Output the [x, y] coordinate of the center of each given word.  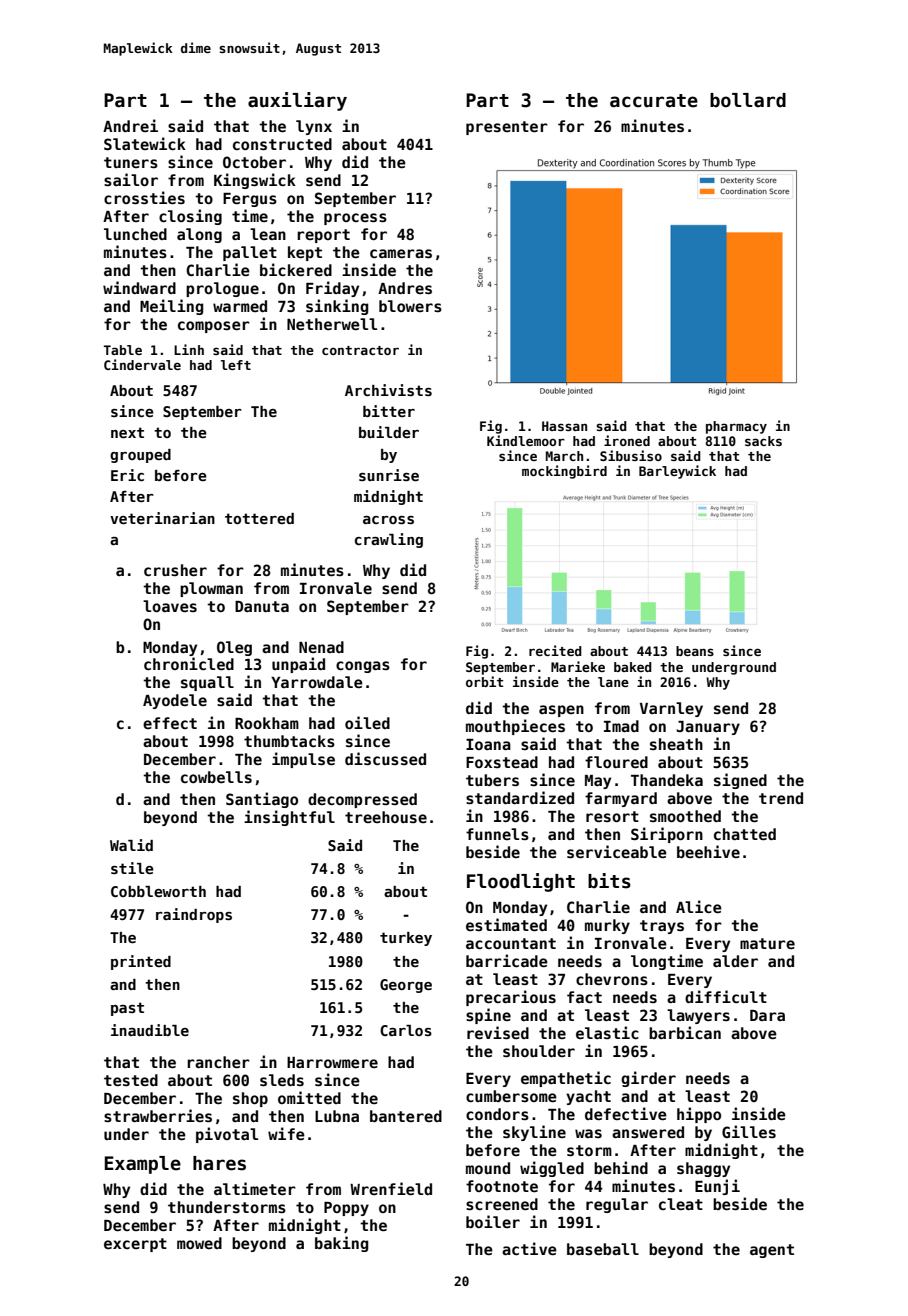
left [236, 365]
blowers [410, 306]
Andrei [130, 125]
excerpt [135, 1245]
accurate [654, 101]
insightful [289, 818]
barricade [507, 960]
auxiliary [297, 101]
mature [767, 943]
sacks [763, 441]
